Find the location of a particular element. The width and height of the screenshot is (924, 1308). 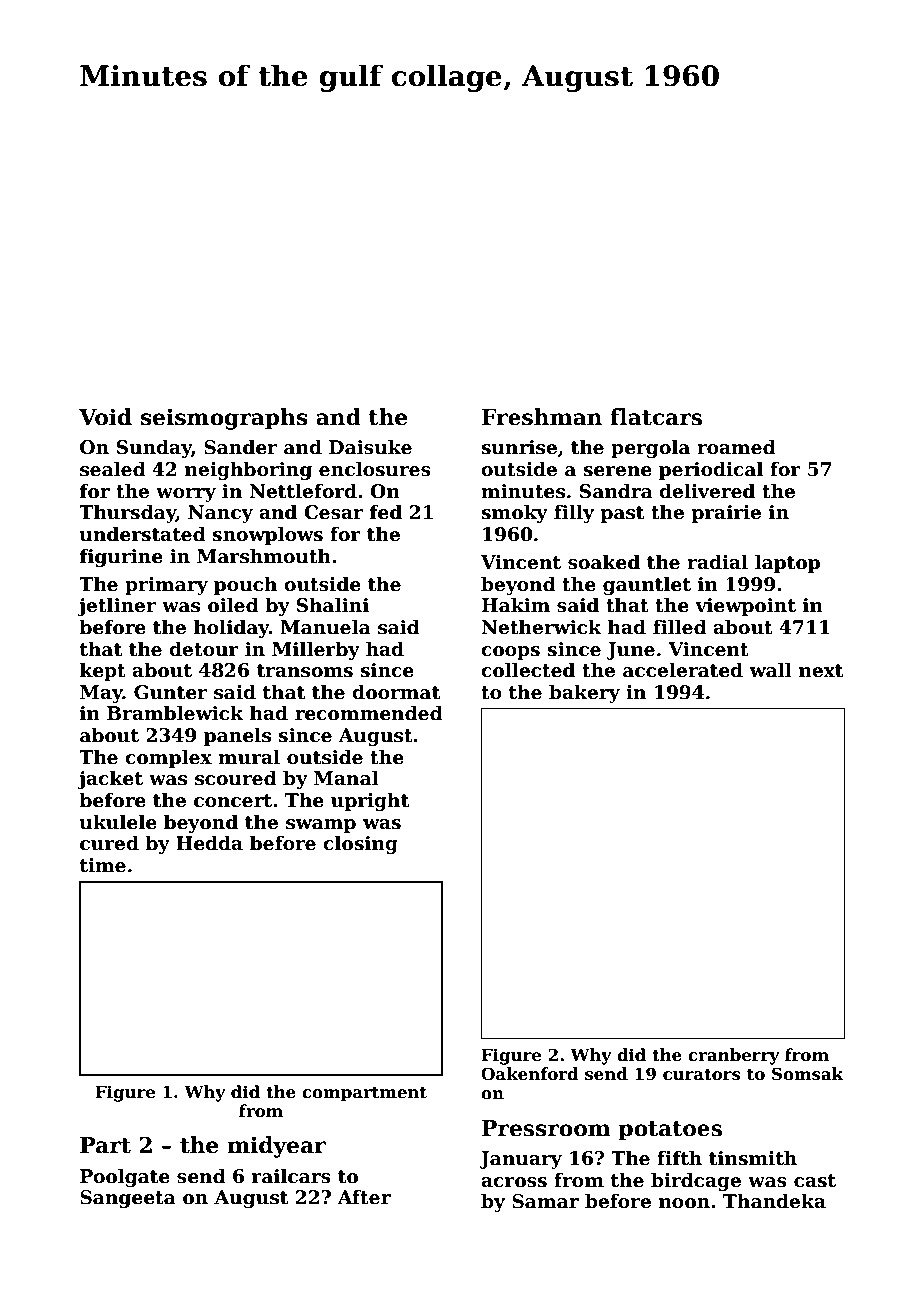

seismographs is located at coordinates (224, 419).
